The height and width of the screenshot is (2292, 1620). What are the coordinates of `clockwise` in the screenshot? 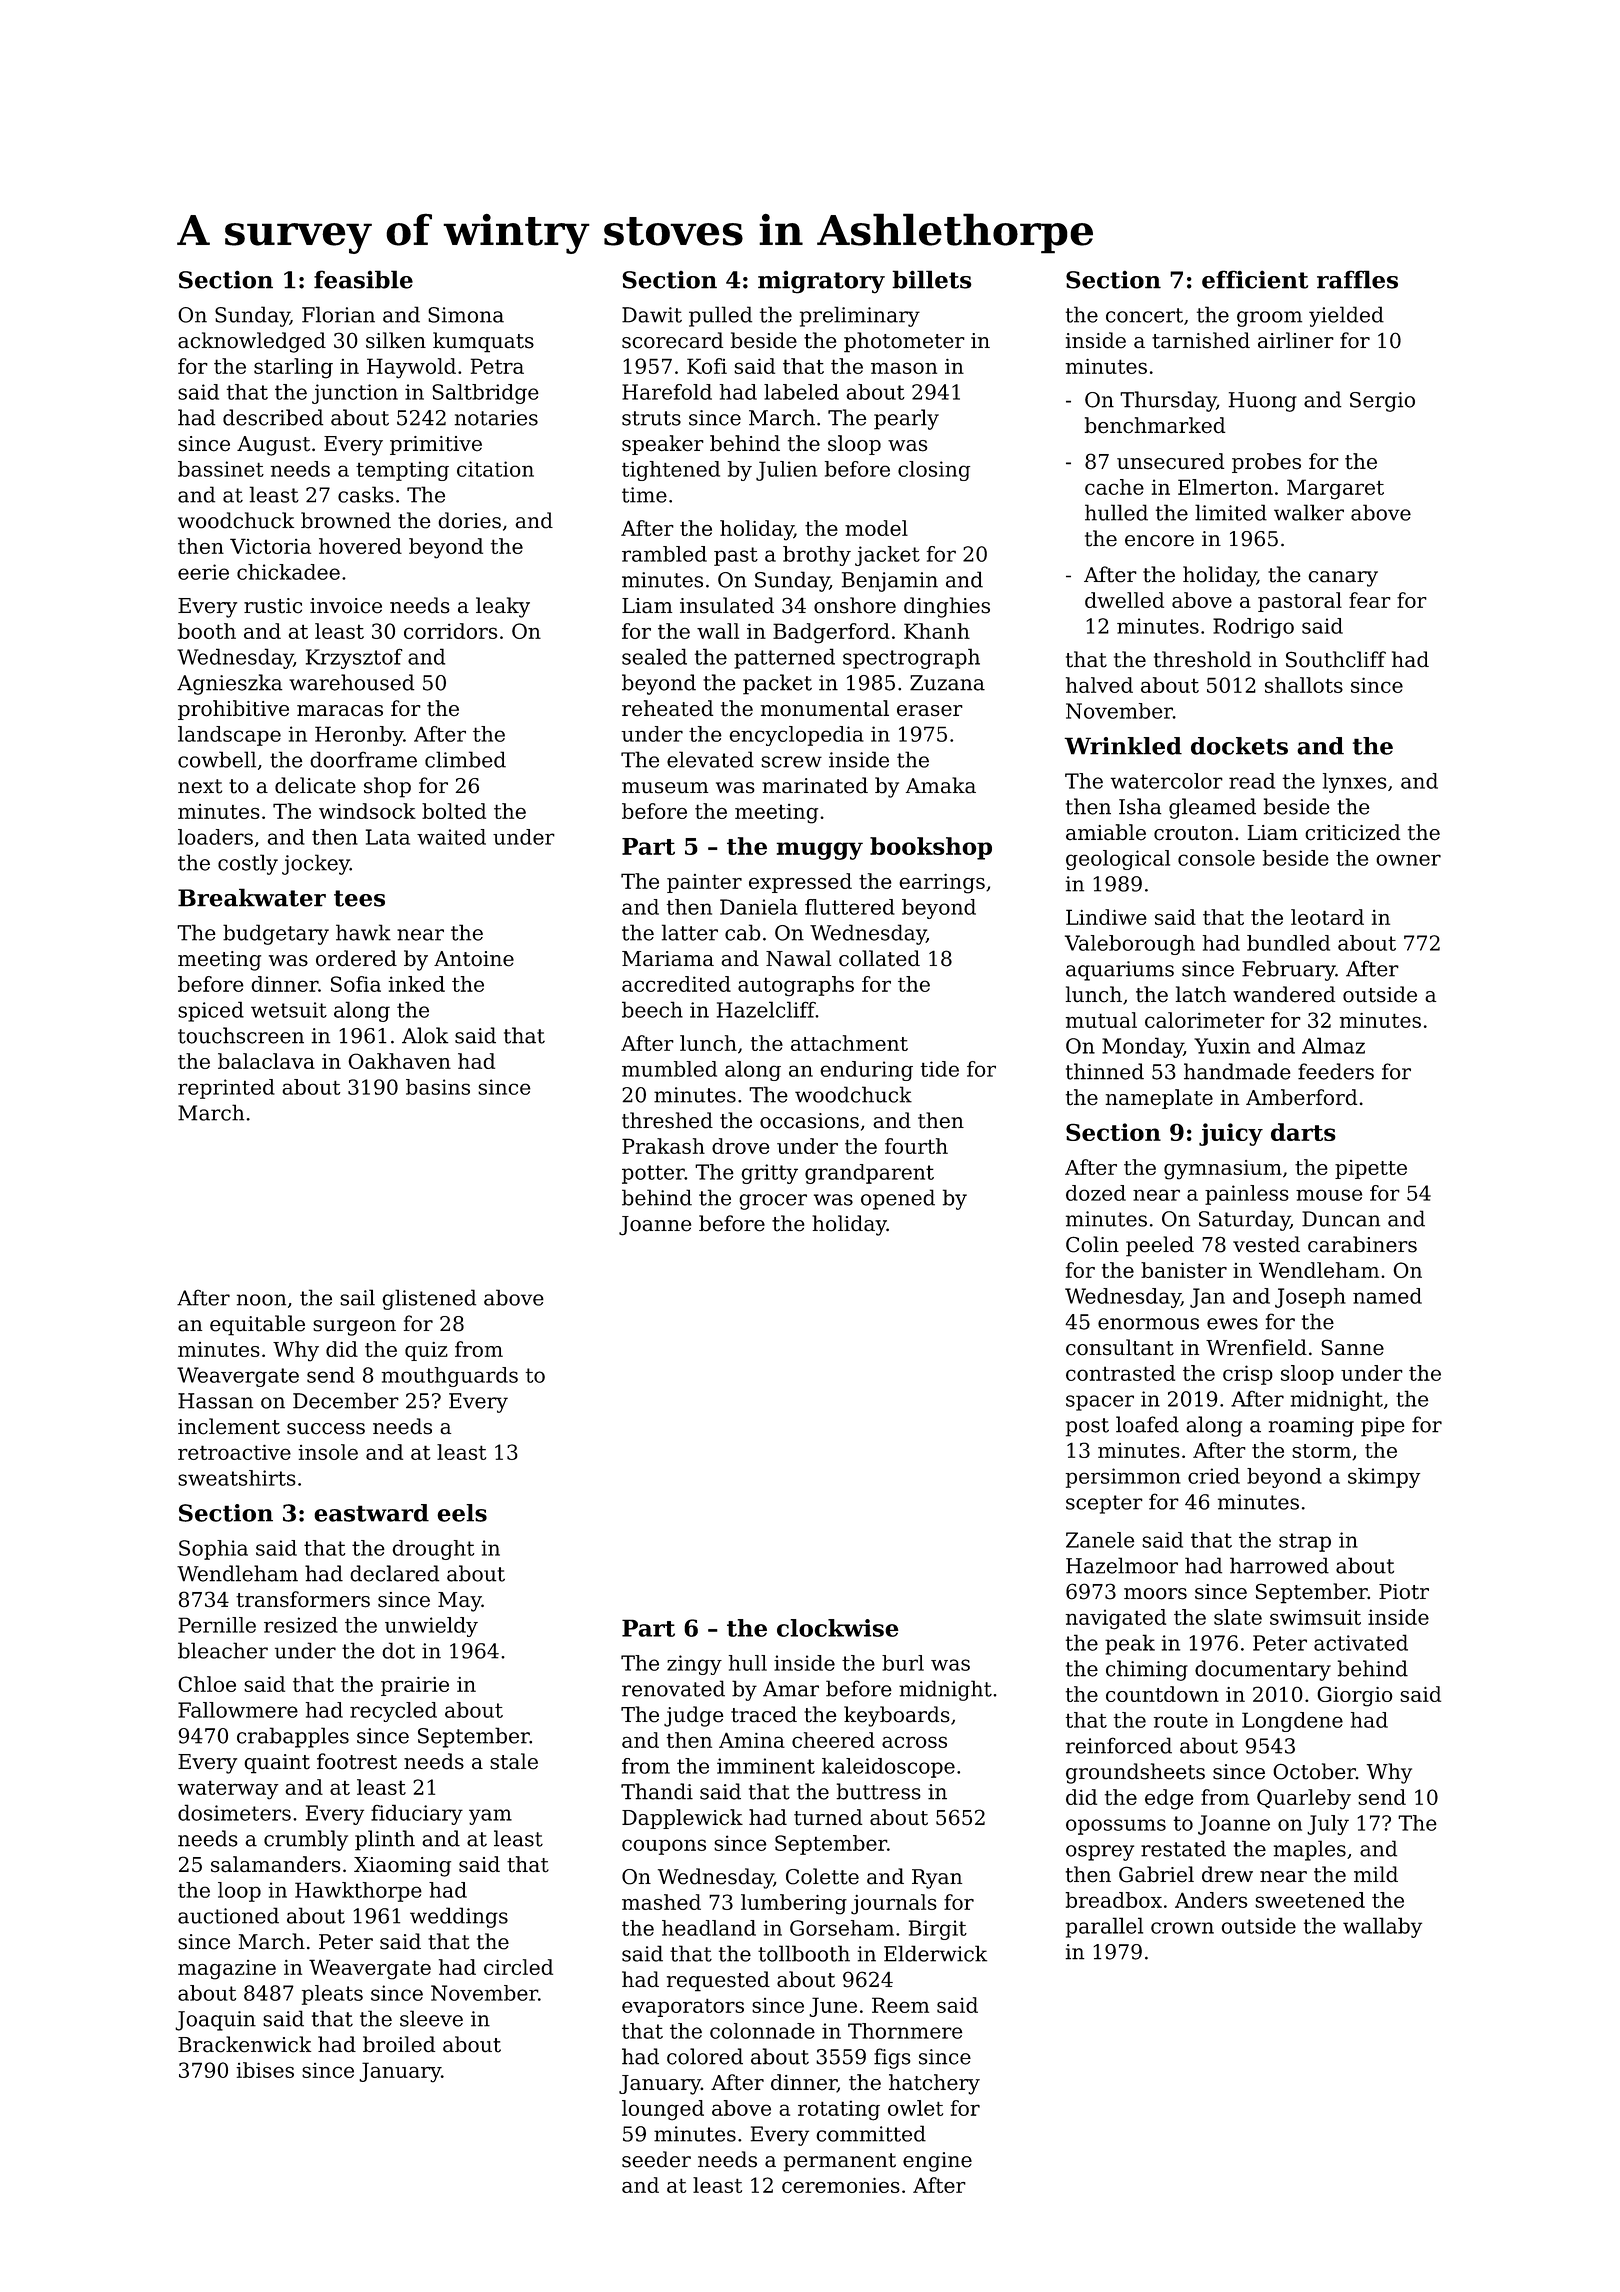 It's located at (838, 1628).
